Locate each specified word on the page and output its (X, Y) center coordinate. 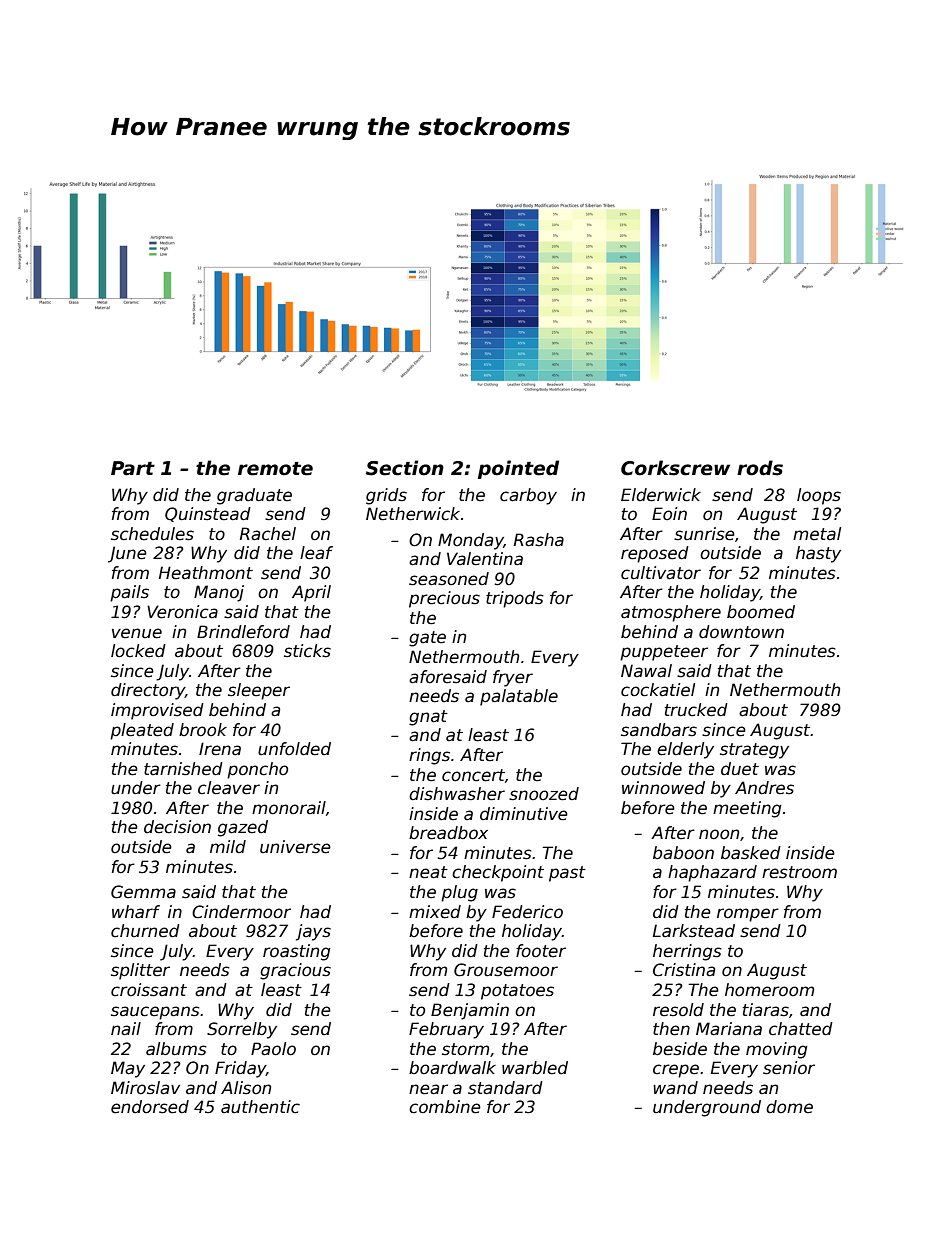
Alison (246, 1088)
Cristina (684, 970)
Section (405, 468)
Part (133, 468)
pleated (142, 731)
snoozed (544, 794)
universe (295, 847)
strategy (754, 751)
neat (428, 872)
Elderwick (661, 495)
